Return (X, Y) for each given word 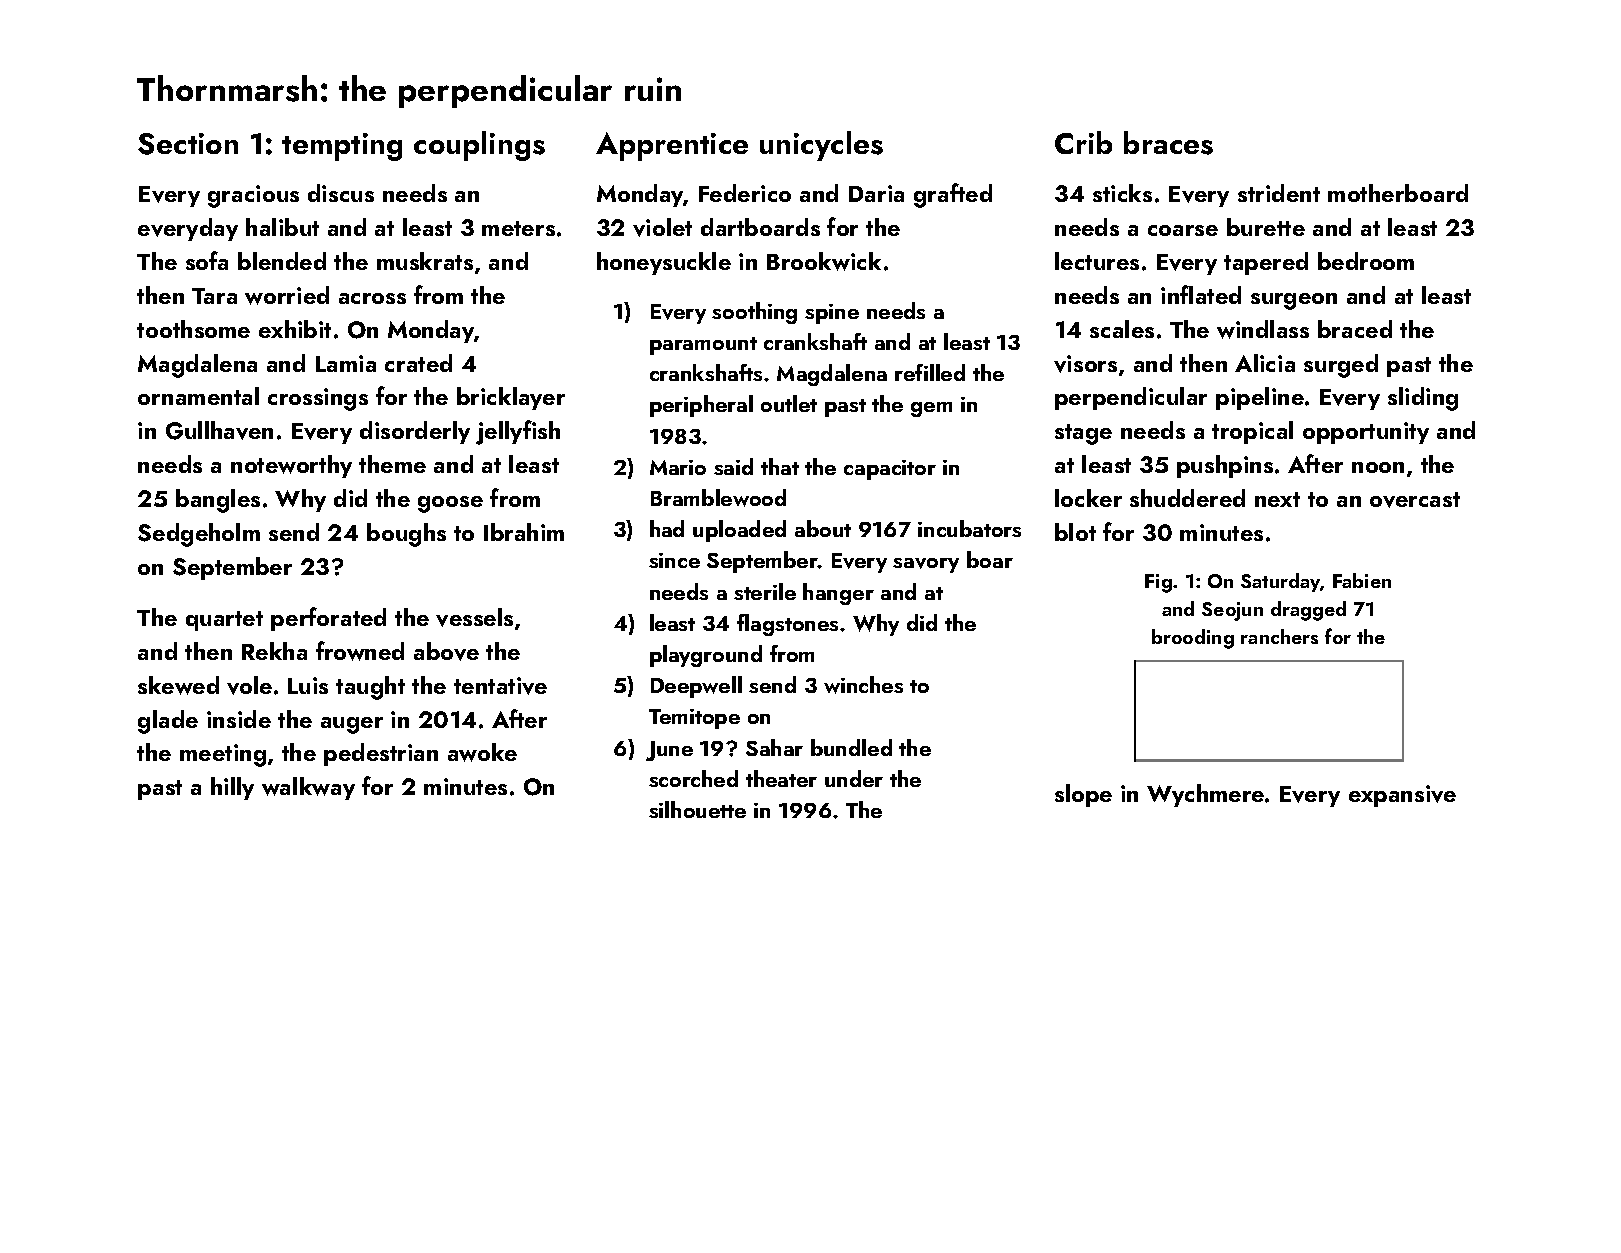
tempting (342, 147)
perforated (328, 619)
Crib (1083, 142)
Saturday (1281, 582)
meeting (223, 755)
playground (706, 656)
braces (1168, 143)
